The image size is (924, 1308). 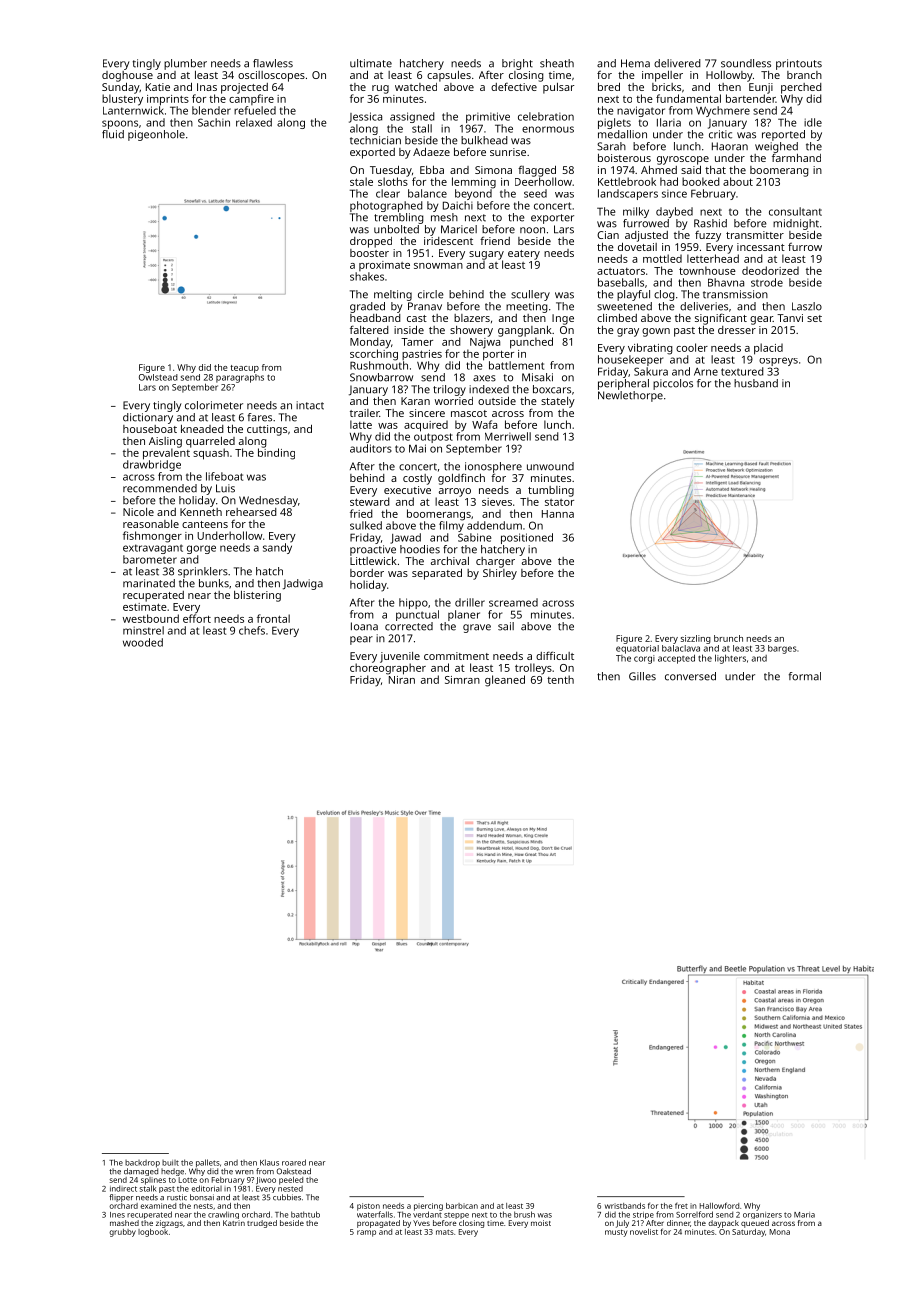 What do you see at coordinates (642, 676) in the screenshot?
I see `Gilles` at bounding box center [642, 676].
